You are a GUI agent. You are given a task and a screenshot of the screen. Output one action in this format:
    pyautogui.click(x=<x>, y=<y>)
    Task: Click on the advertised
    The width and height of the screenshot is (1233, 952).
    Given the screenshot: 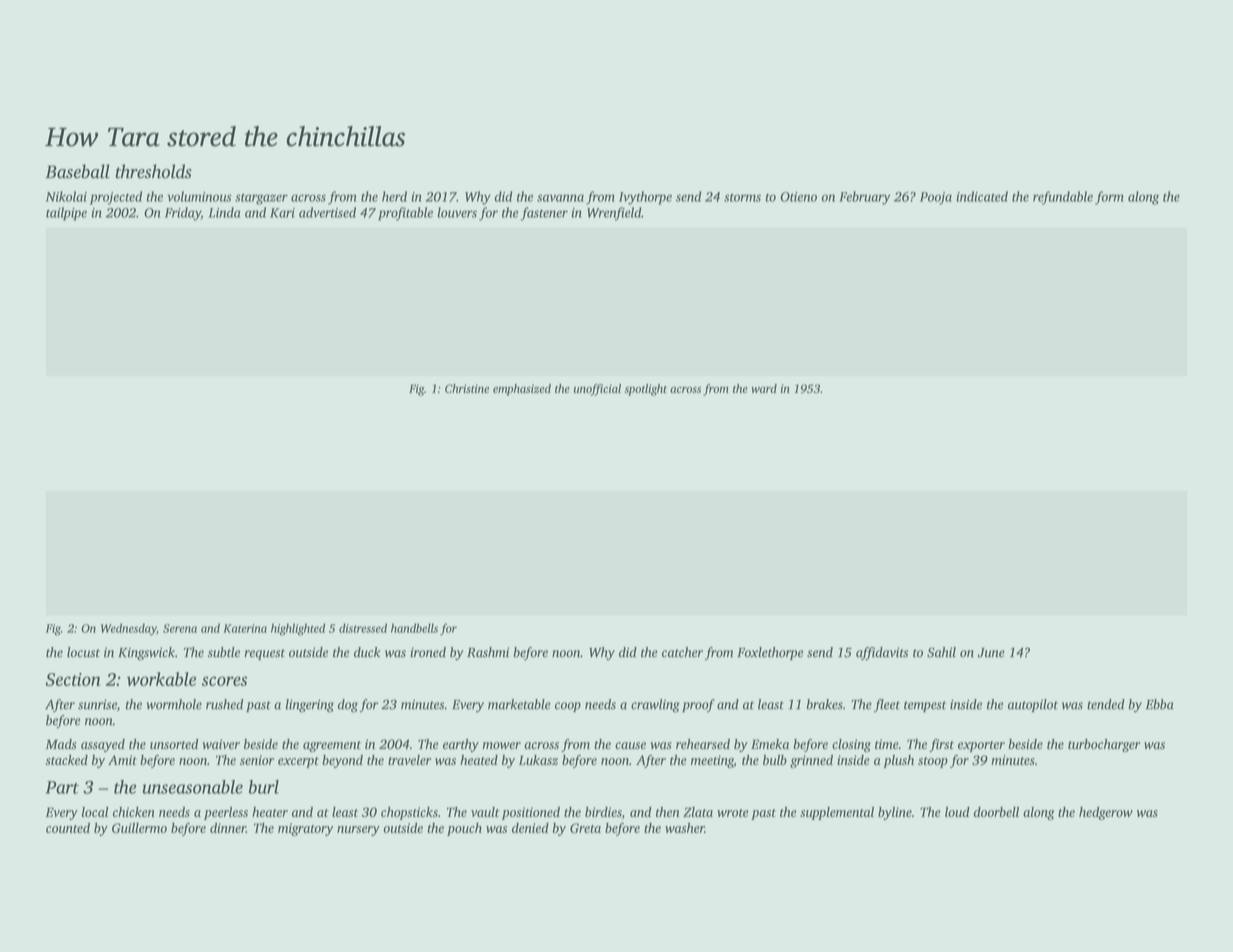 What is the action you would take?
    pyautogui.click(x=327, y=212)
